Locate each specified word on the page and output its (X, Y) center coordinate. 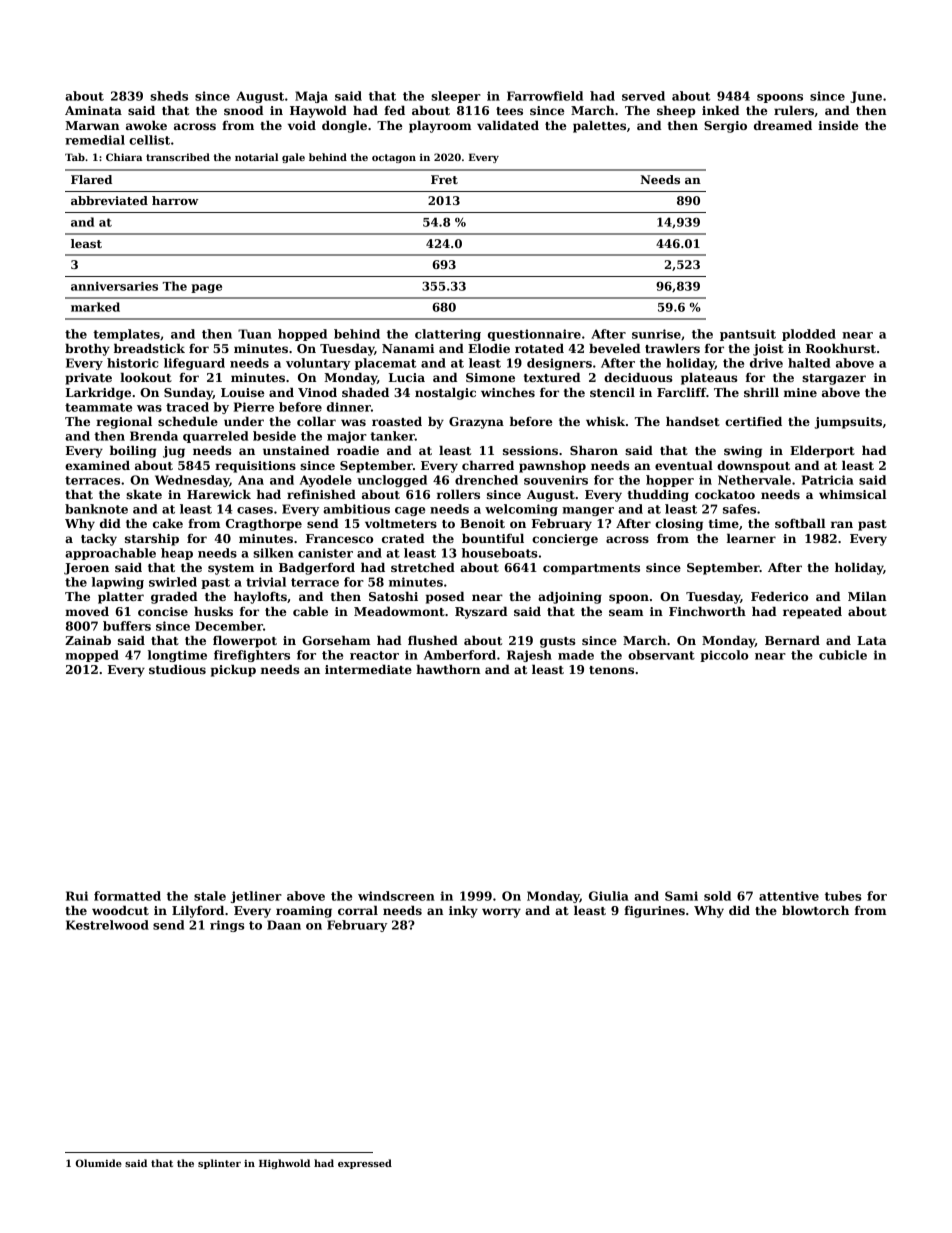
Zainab (88, 640)
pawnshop (552, 466)
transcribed (178, 157)
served (643, 96)
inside (838, 125)
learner (751, 538)
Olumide (98, 1163)
